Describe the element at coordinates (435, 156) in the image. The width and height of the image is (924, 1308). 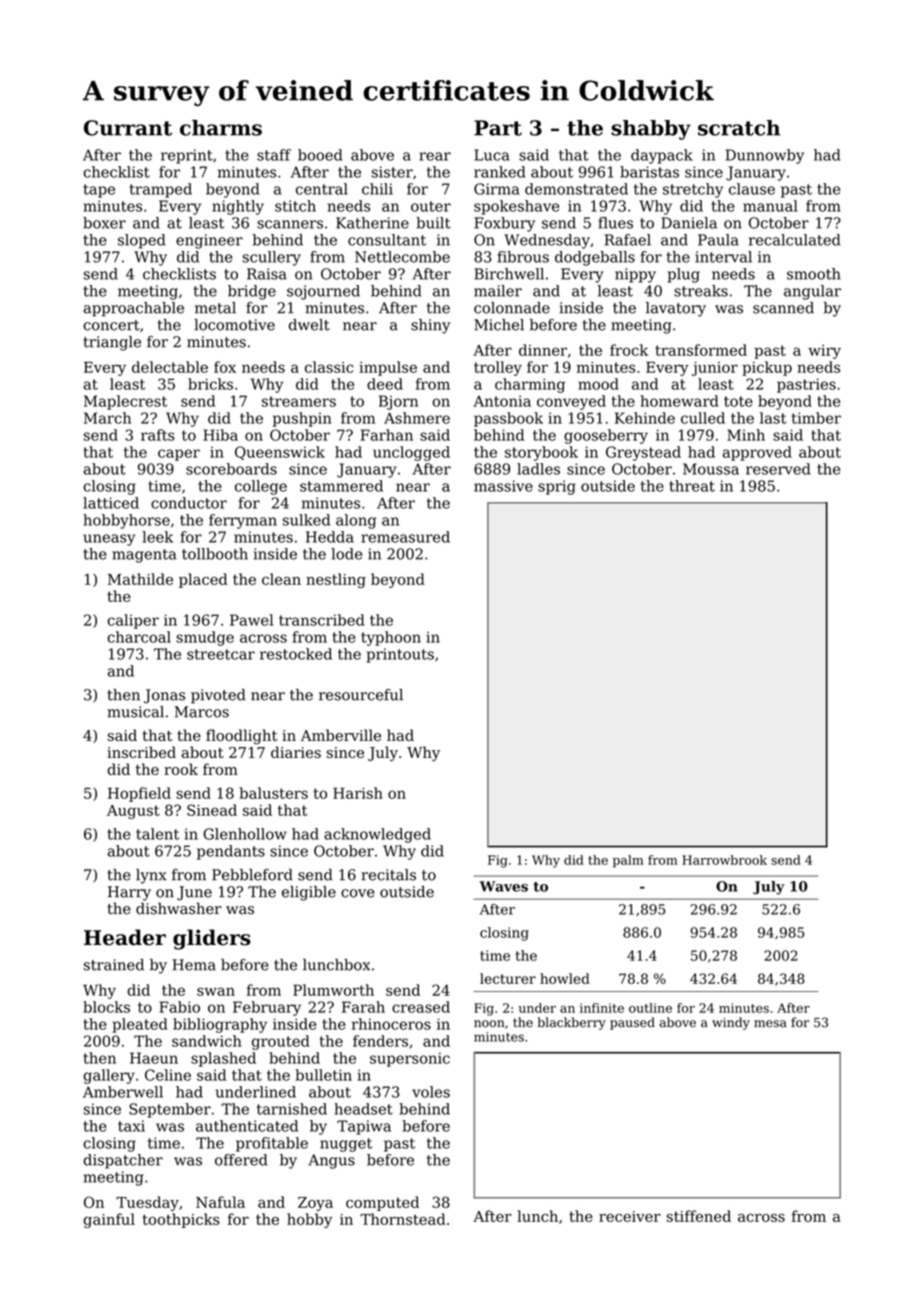
I see `rear` at that location.
